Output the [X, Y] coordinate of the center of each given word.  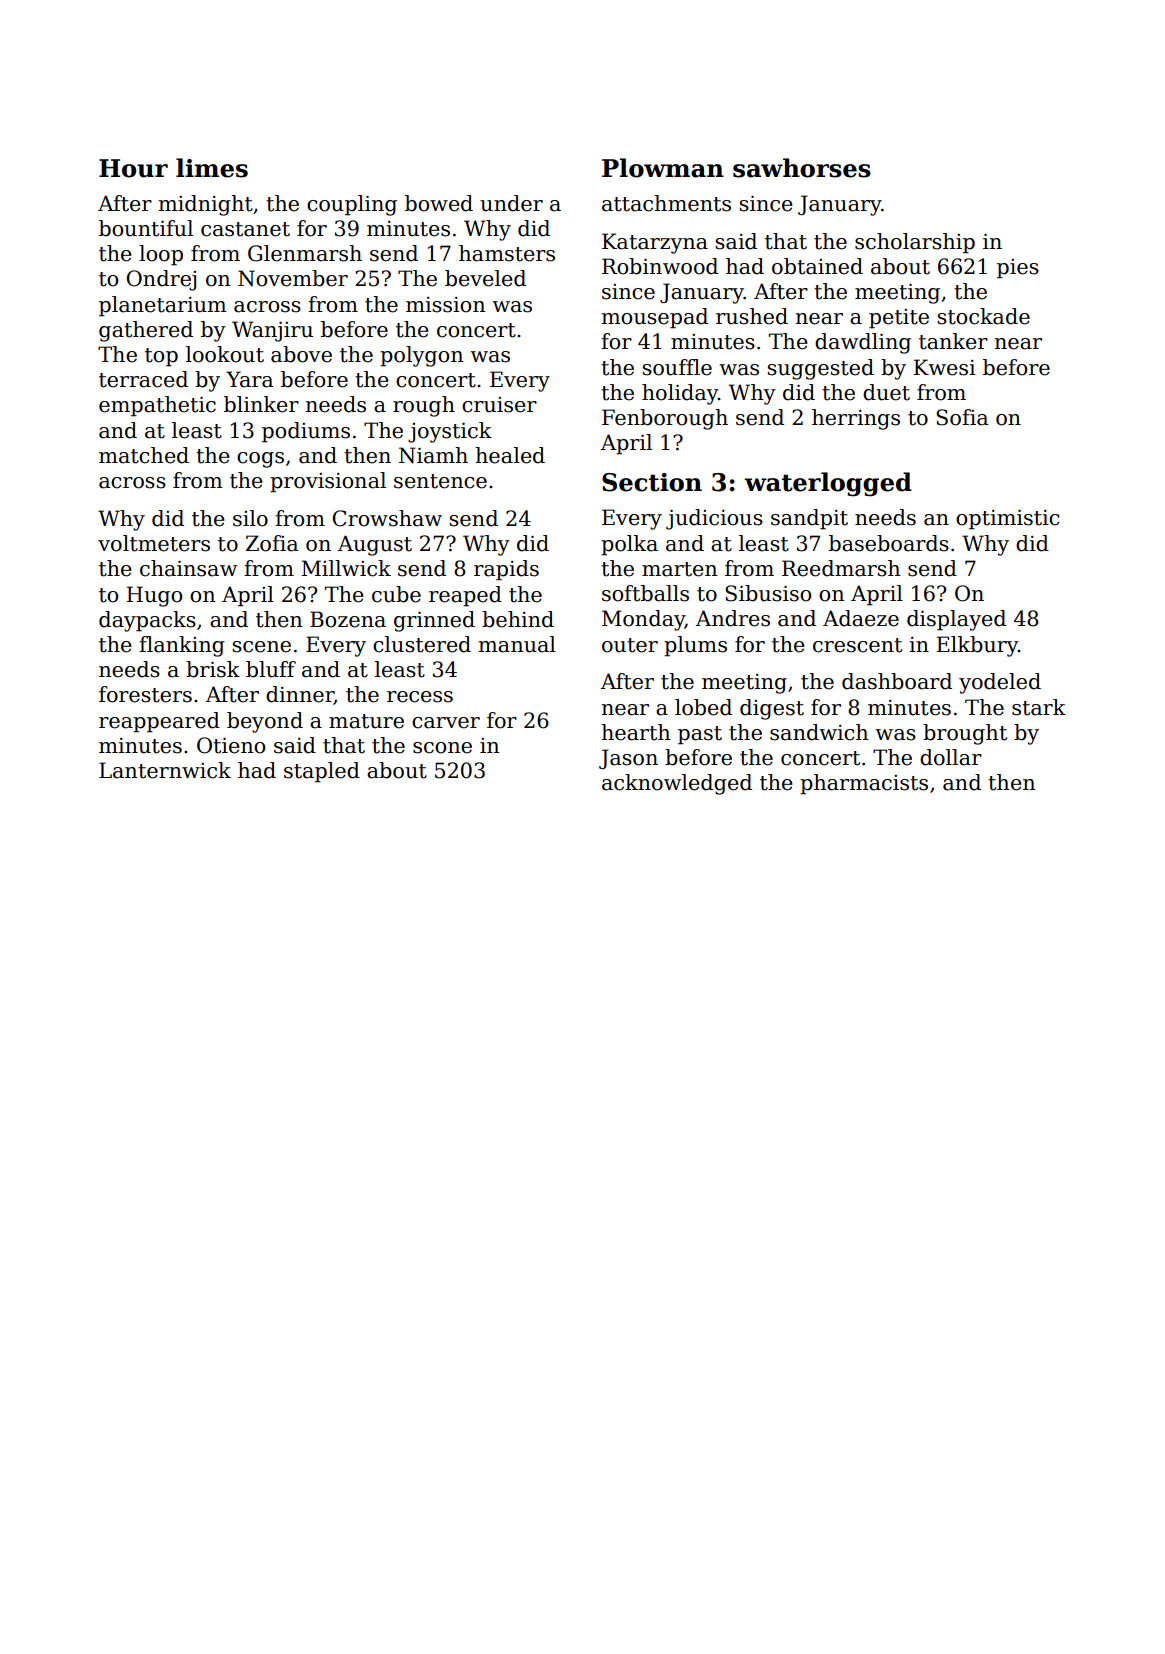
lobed [703, 707]
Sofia [962, 417]
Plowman [663, 168]
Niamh [433, 455]
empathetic [157, 406]
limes [212, 168]
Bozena [348, 619]
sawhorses [802, 168]
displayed [956, 620]
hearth [635, 732]
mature [366, 721]
